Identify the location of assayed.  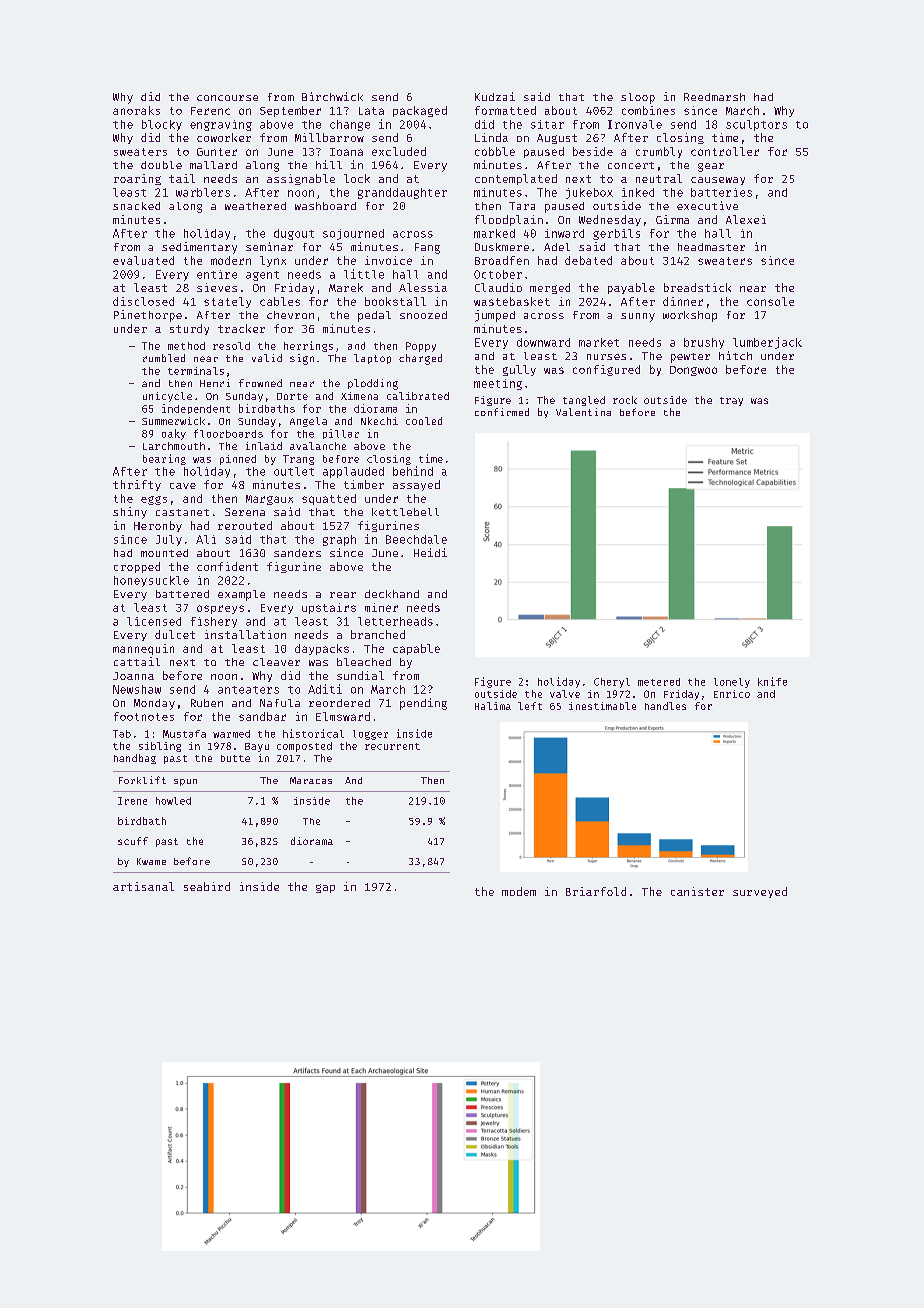
(416, 485).
